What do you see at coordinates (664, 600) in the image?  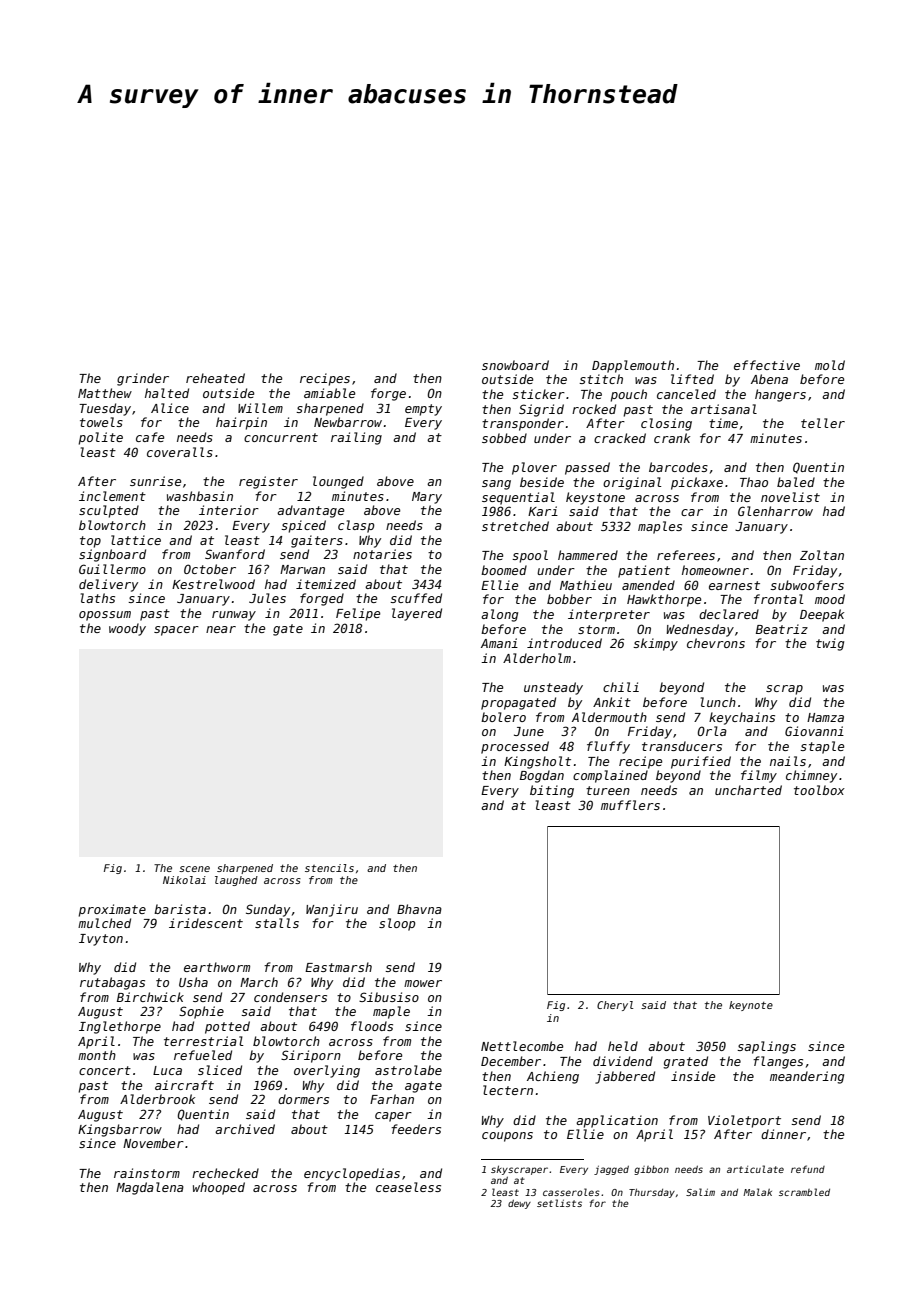 I see `Hawkthorpe` at bounding box center [664, 600].
